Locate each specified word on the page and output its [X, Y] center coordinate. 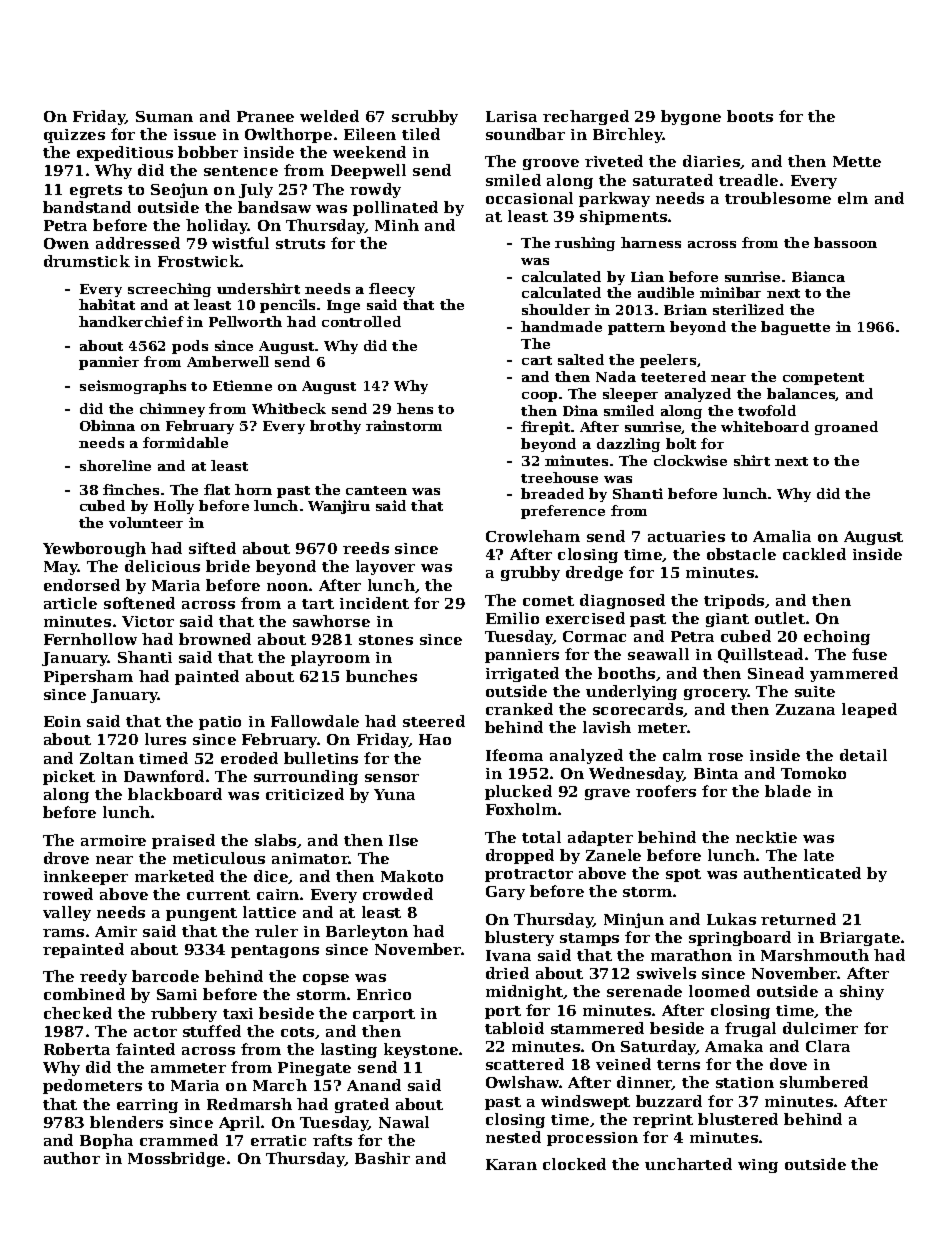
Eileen [370, 134]
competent [823, 379]
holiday [217, 226]
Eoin [62, 721]
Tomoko [813, 773]
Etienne [242, 385]
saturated [673, 180]
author [72, 1158]
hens [415, 408]
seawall [658, 654]
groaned [846, 428]
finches [131, 489]
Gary [505, 893]
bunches [381, 676]
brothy [335, 427]
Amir [116, 931]
